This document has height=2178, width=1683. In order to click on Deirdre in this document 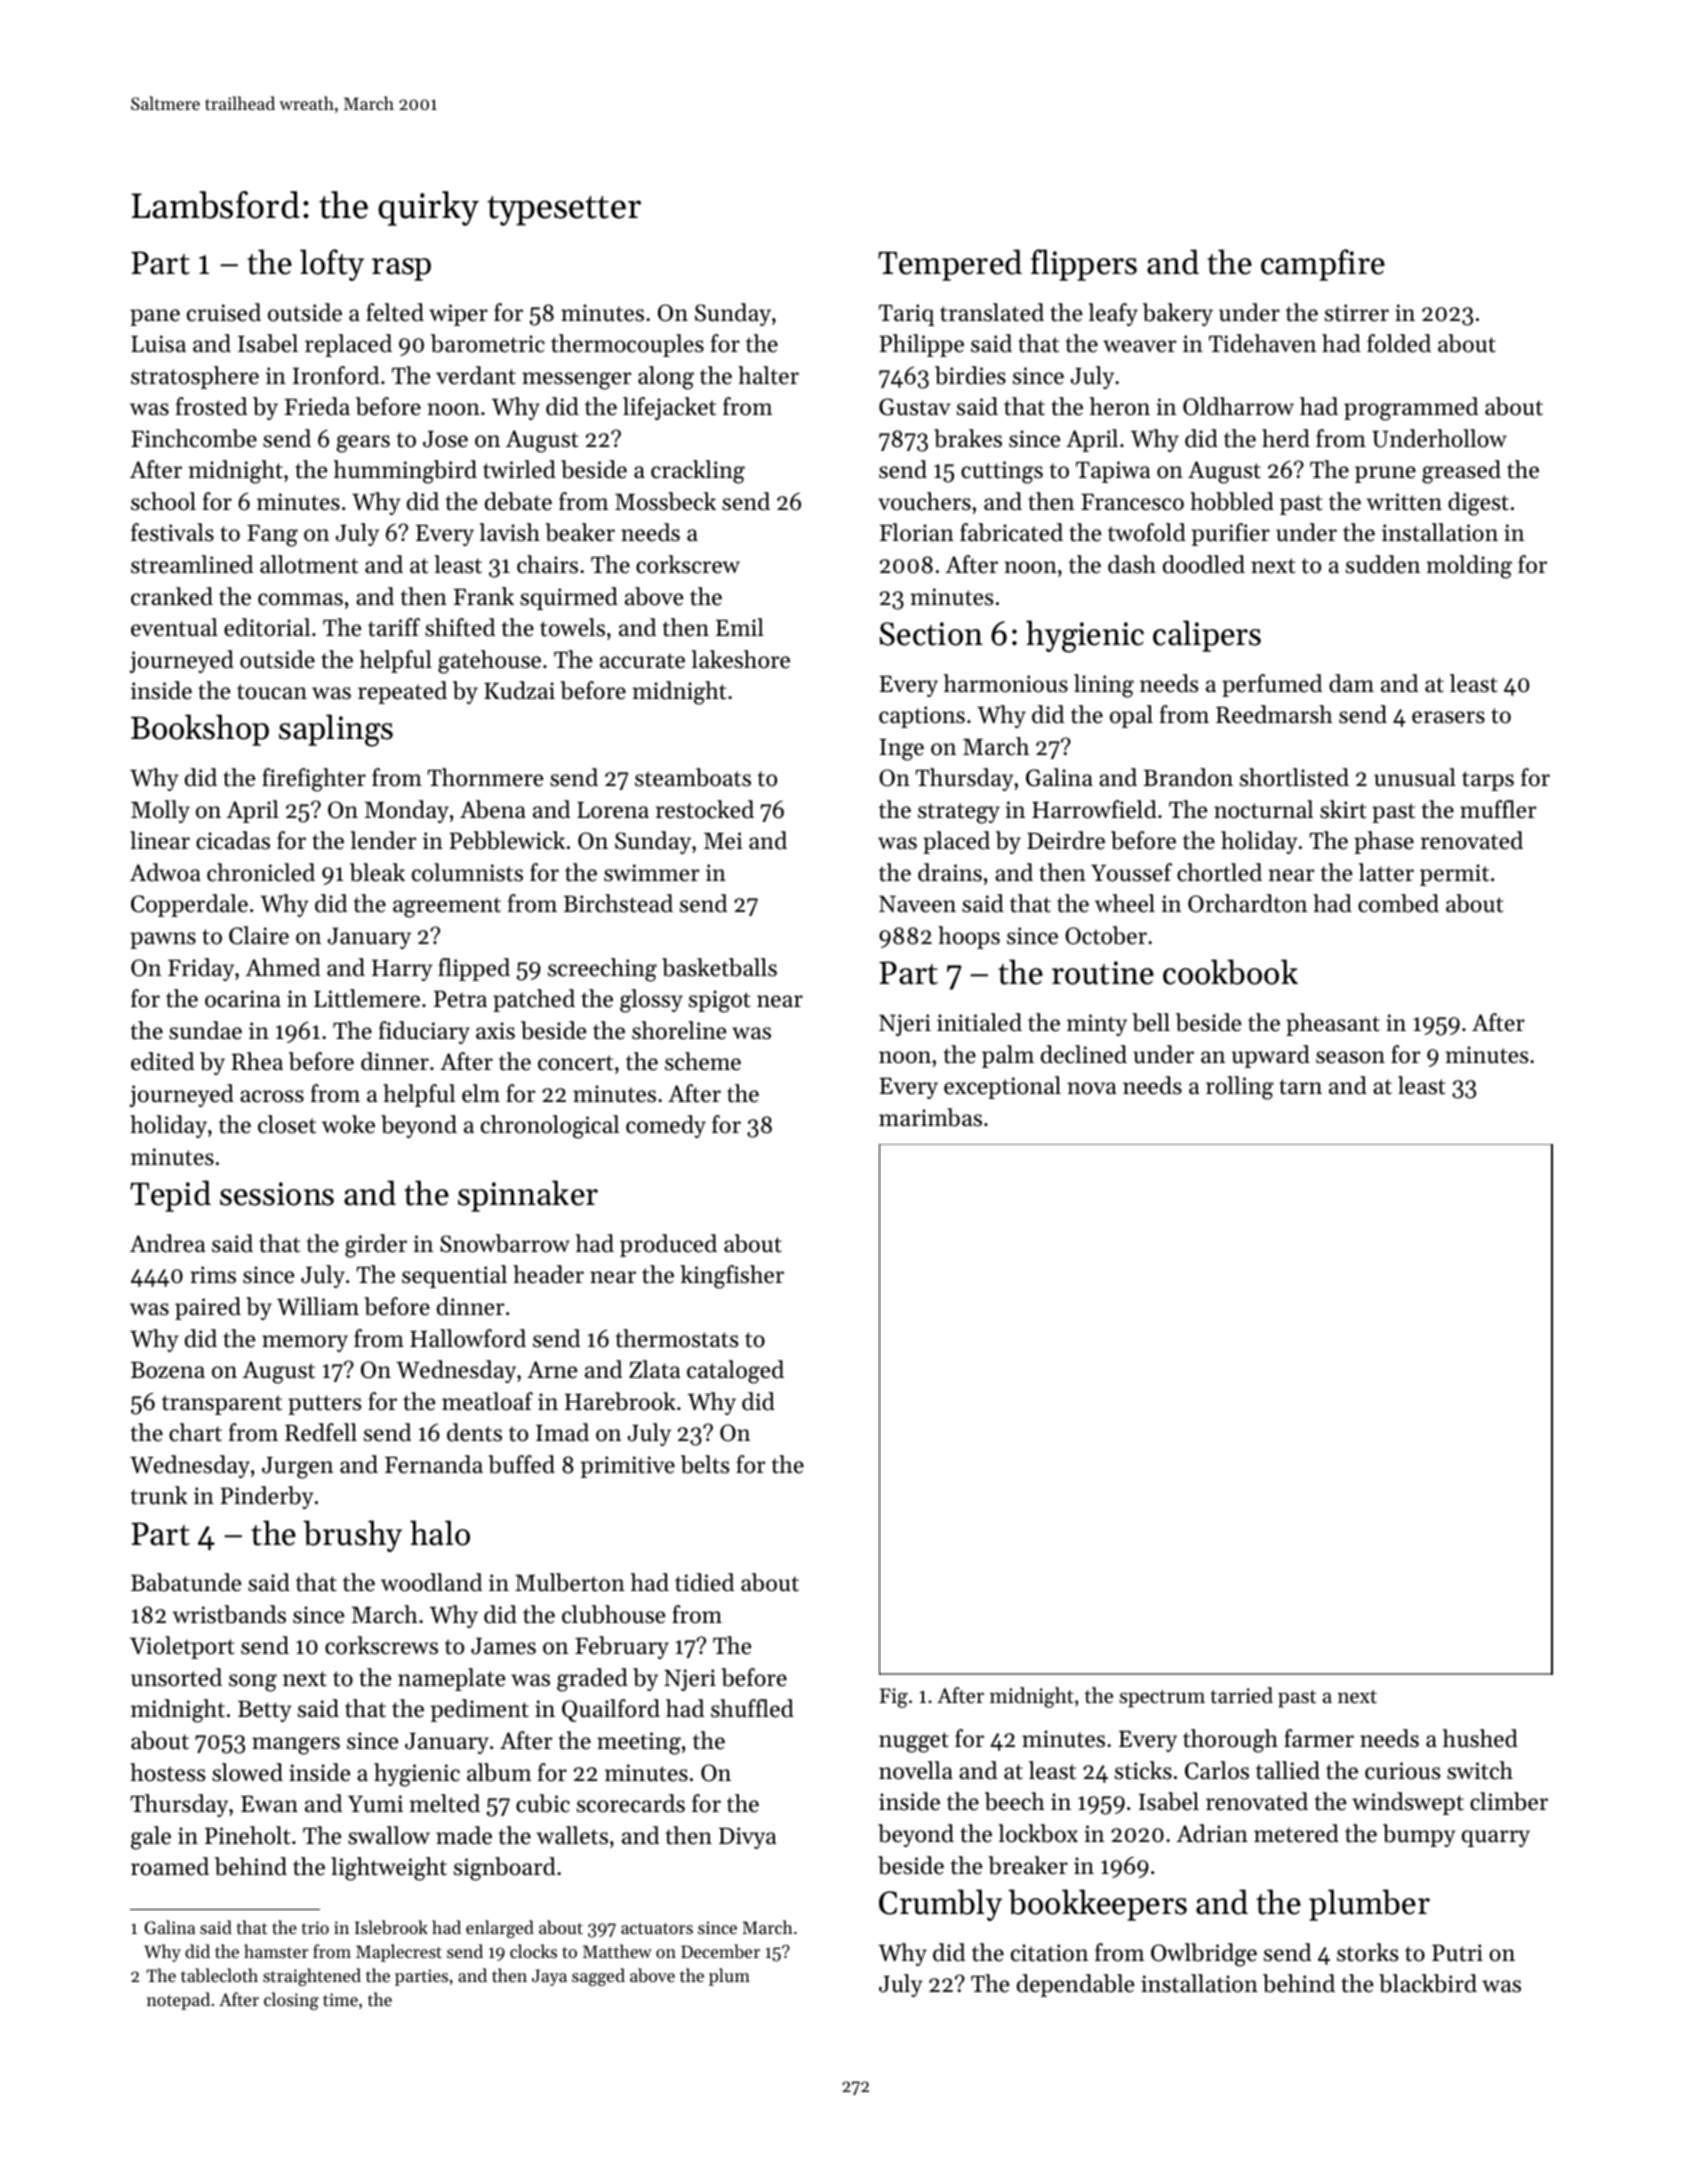, I will do `click(1066, 840)`.
